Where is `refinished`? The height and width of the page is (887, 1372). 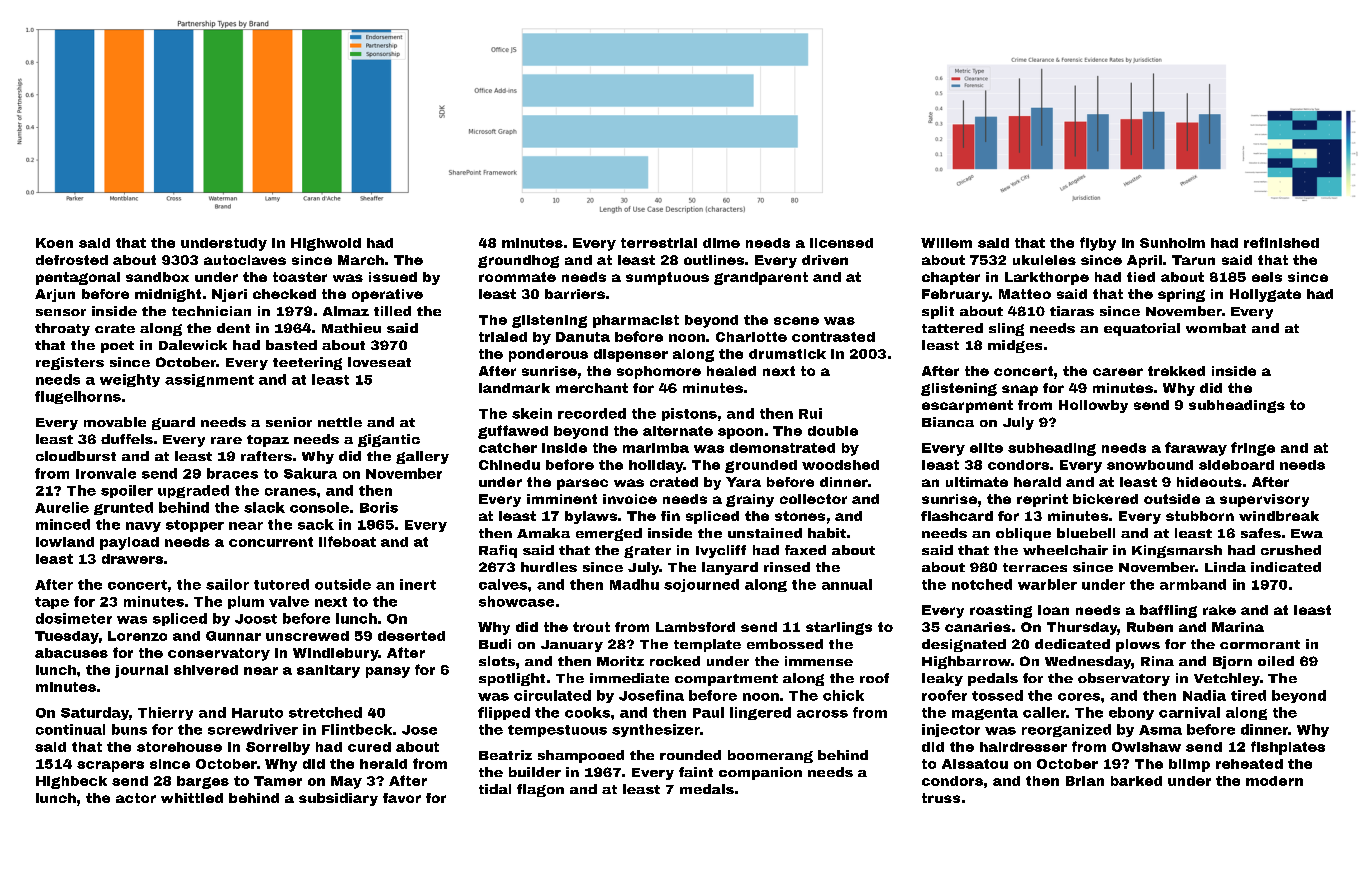 refinished is located at coordinates (1281, 242).
